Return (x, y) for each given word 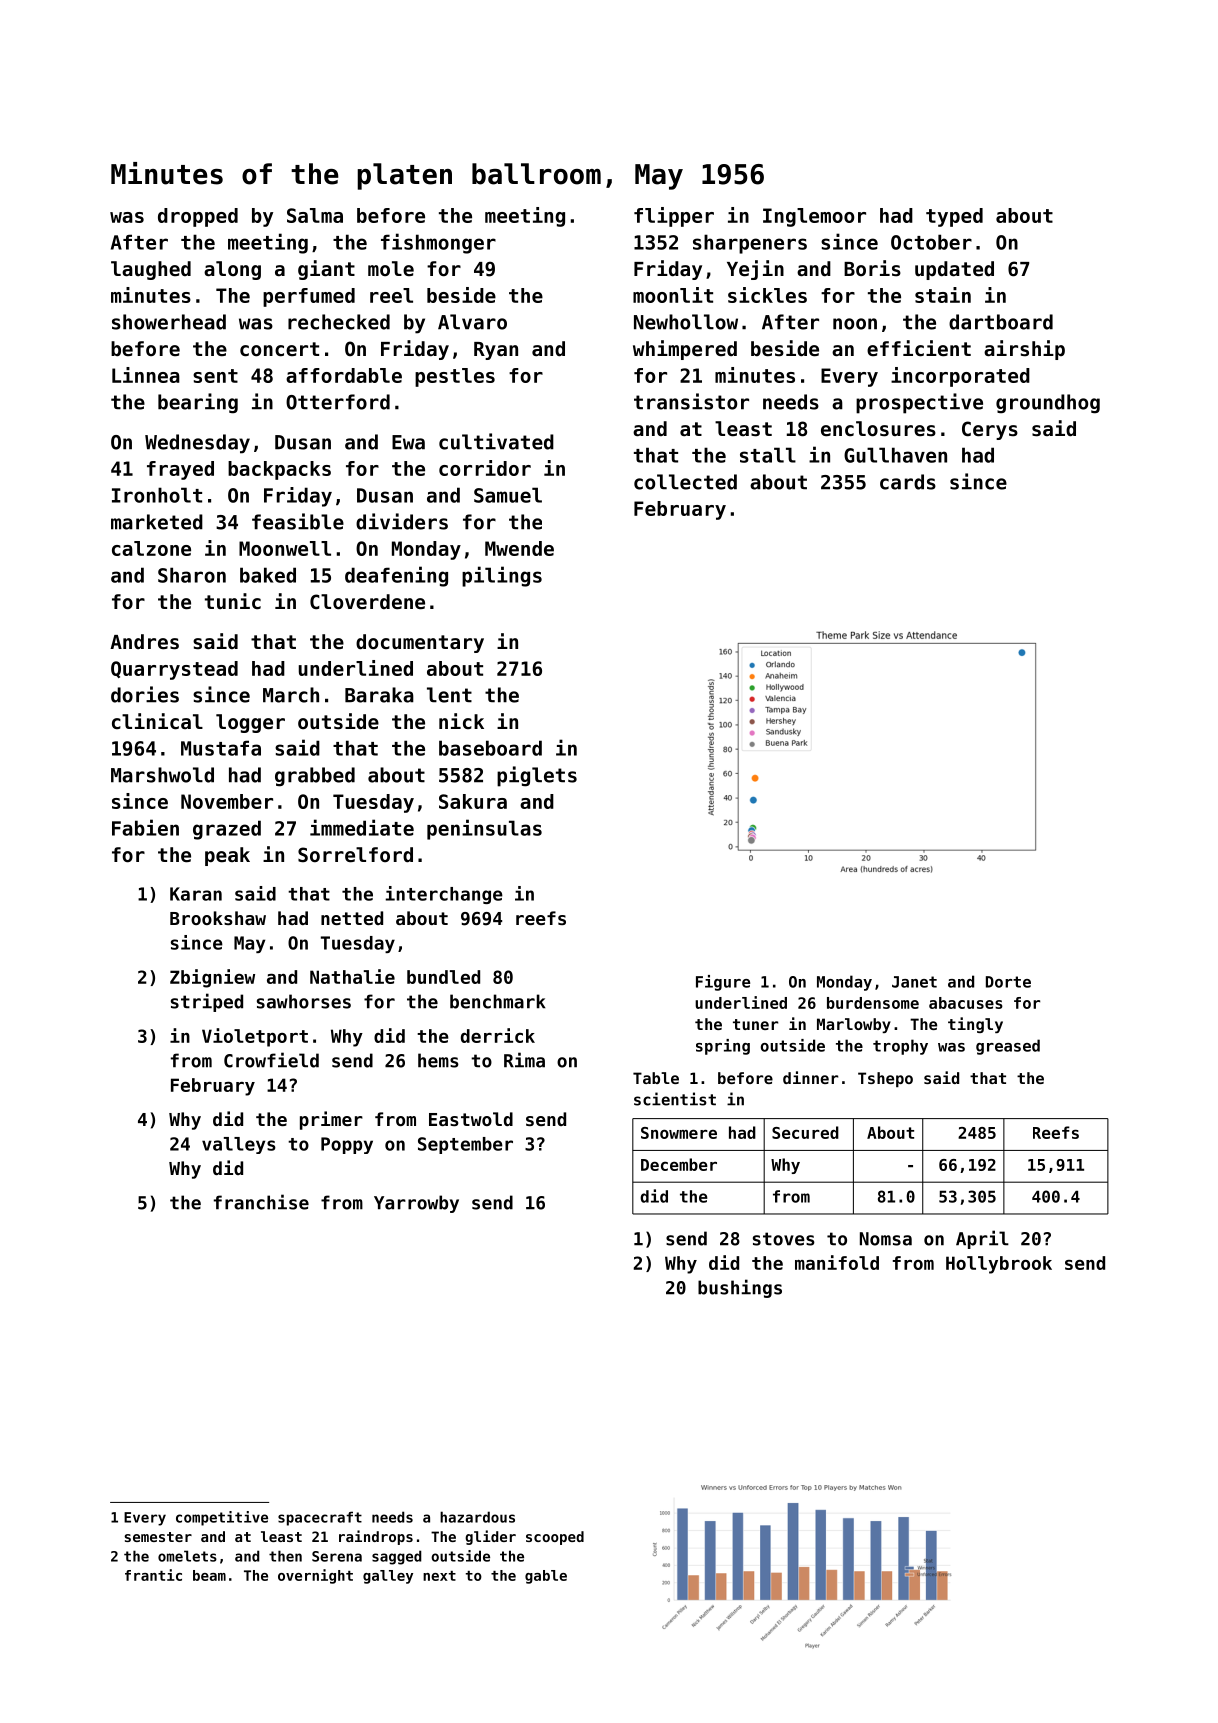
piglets (537, 776)
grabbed (315, 777)
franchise (261, 1202)
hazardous (477, 1517)
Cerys (990, 430)
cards (908, 482)
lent (449, 695)
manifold (837, 1262)
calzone (151, 548)
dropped (198, 217)
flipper (674, 217)
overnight (315, 1576)
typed (954, 217)
